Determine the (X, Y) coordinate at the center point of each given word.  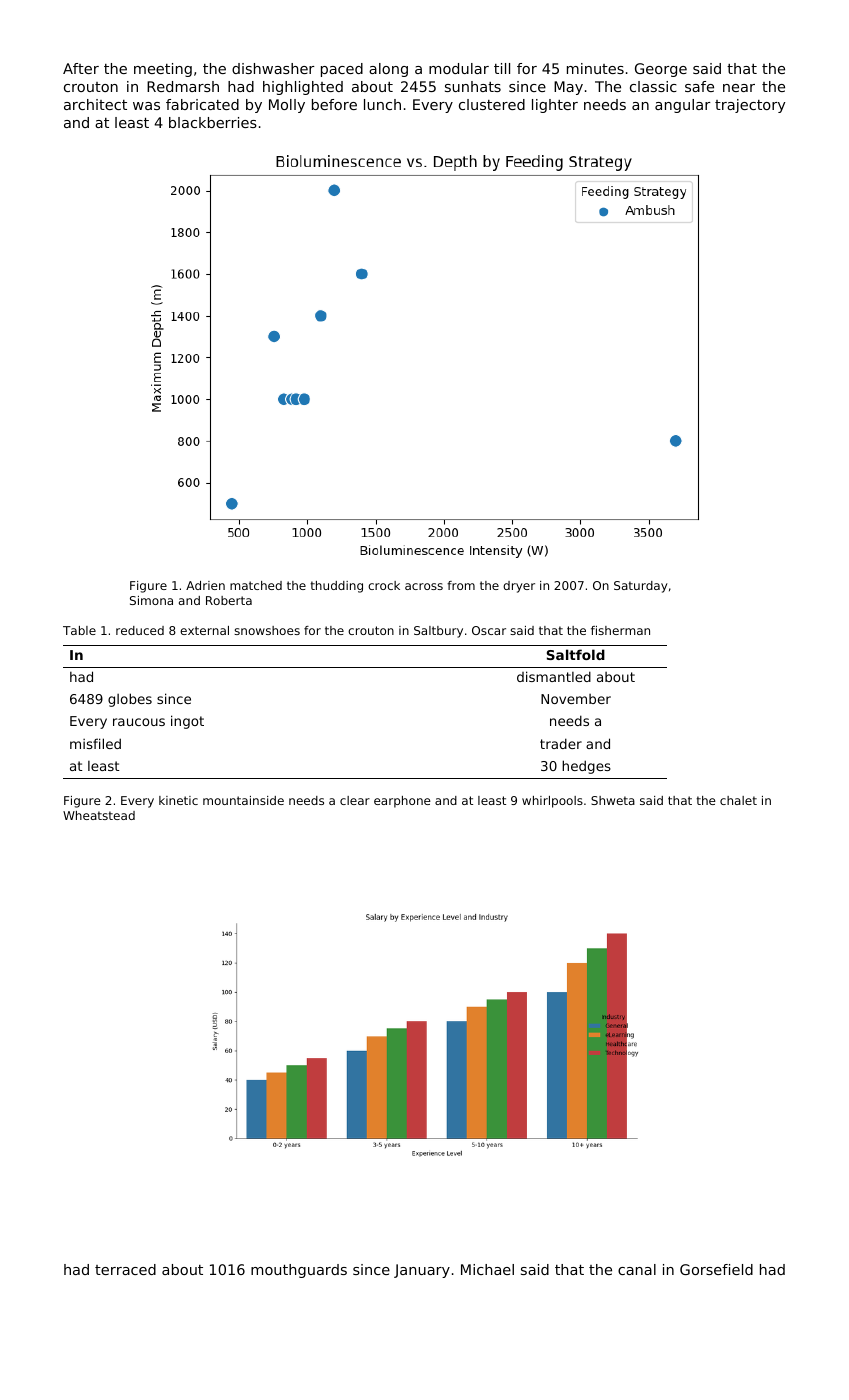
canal (637, 1269)
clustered (492, 104)
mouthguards (299, 1271)
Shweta (613, 800)
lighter (555, 106)
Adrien (205, 585)
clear (355, 800)
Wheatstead (99, 815)
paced (342, 70)
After (81, 68)
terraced (125, 1269)
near (739, 88)
